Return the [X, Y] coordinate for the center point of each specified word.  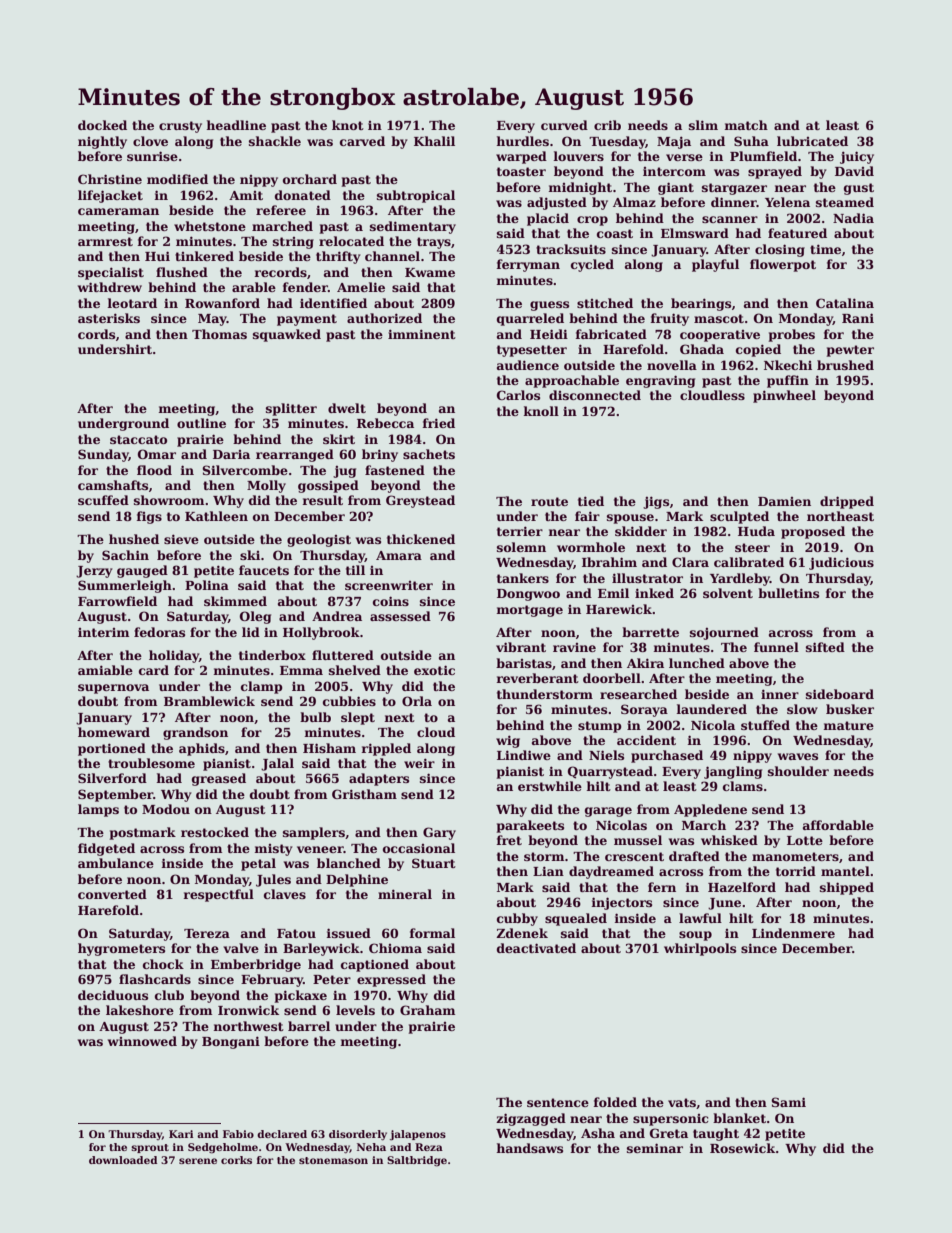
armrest [105, 241]
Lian [548, 871]
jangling [733, 772]
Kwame [430, 272]
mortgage [529, 611]
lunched [697, 663]
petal [258, 864]
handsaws [529, 1148]
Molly [266, 486]
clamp [262, 687]
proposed [813, 532]
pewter [850, 351]
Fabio [238, 1134]
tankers [523, 578]
